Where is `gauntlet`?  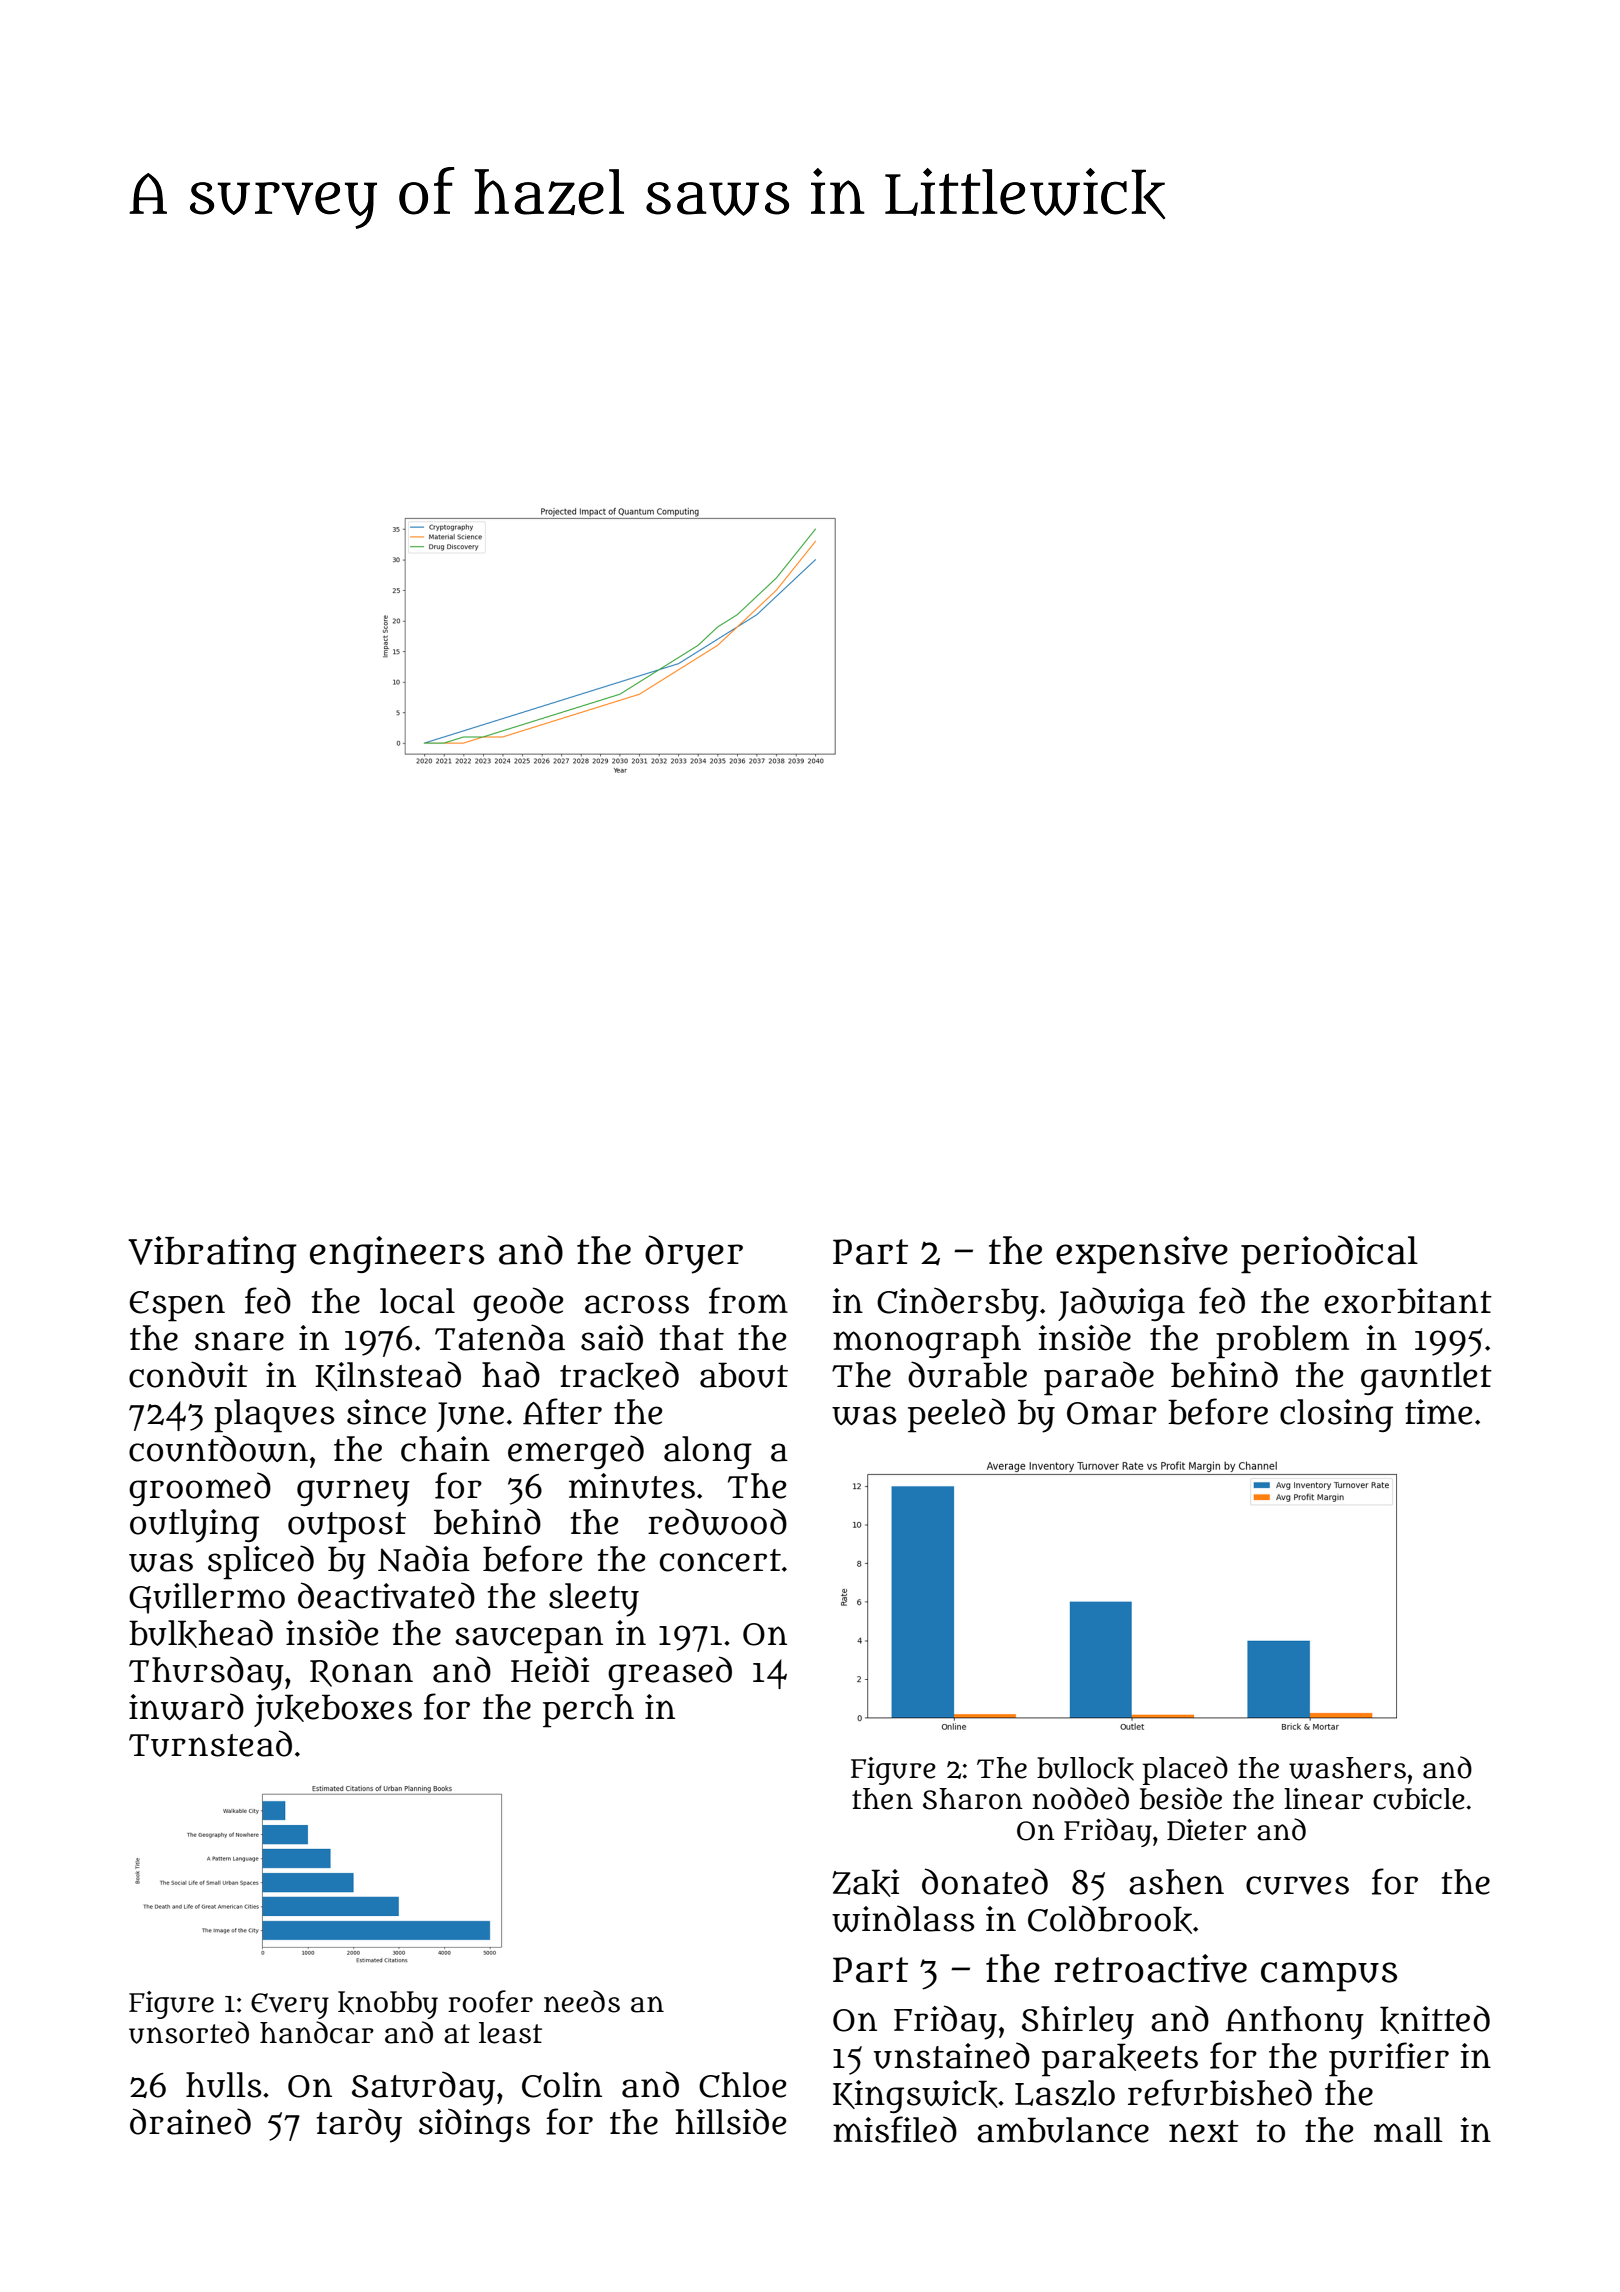
gauntlet is located at coordinates (1426, 1378).
